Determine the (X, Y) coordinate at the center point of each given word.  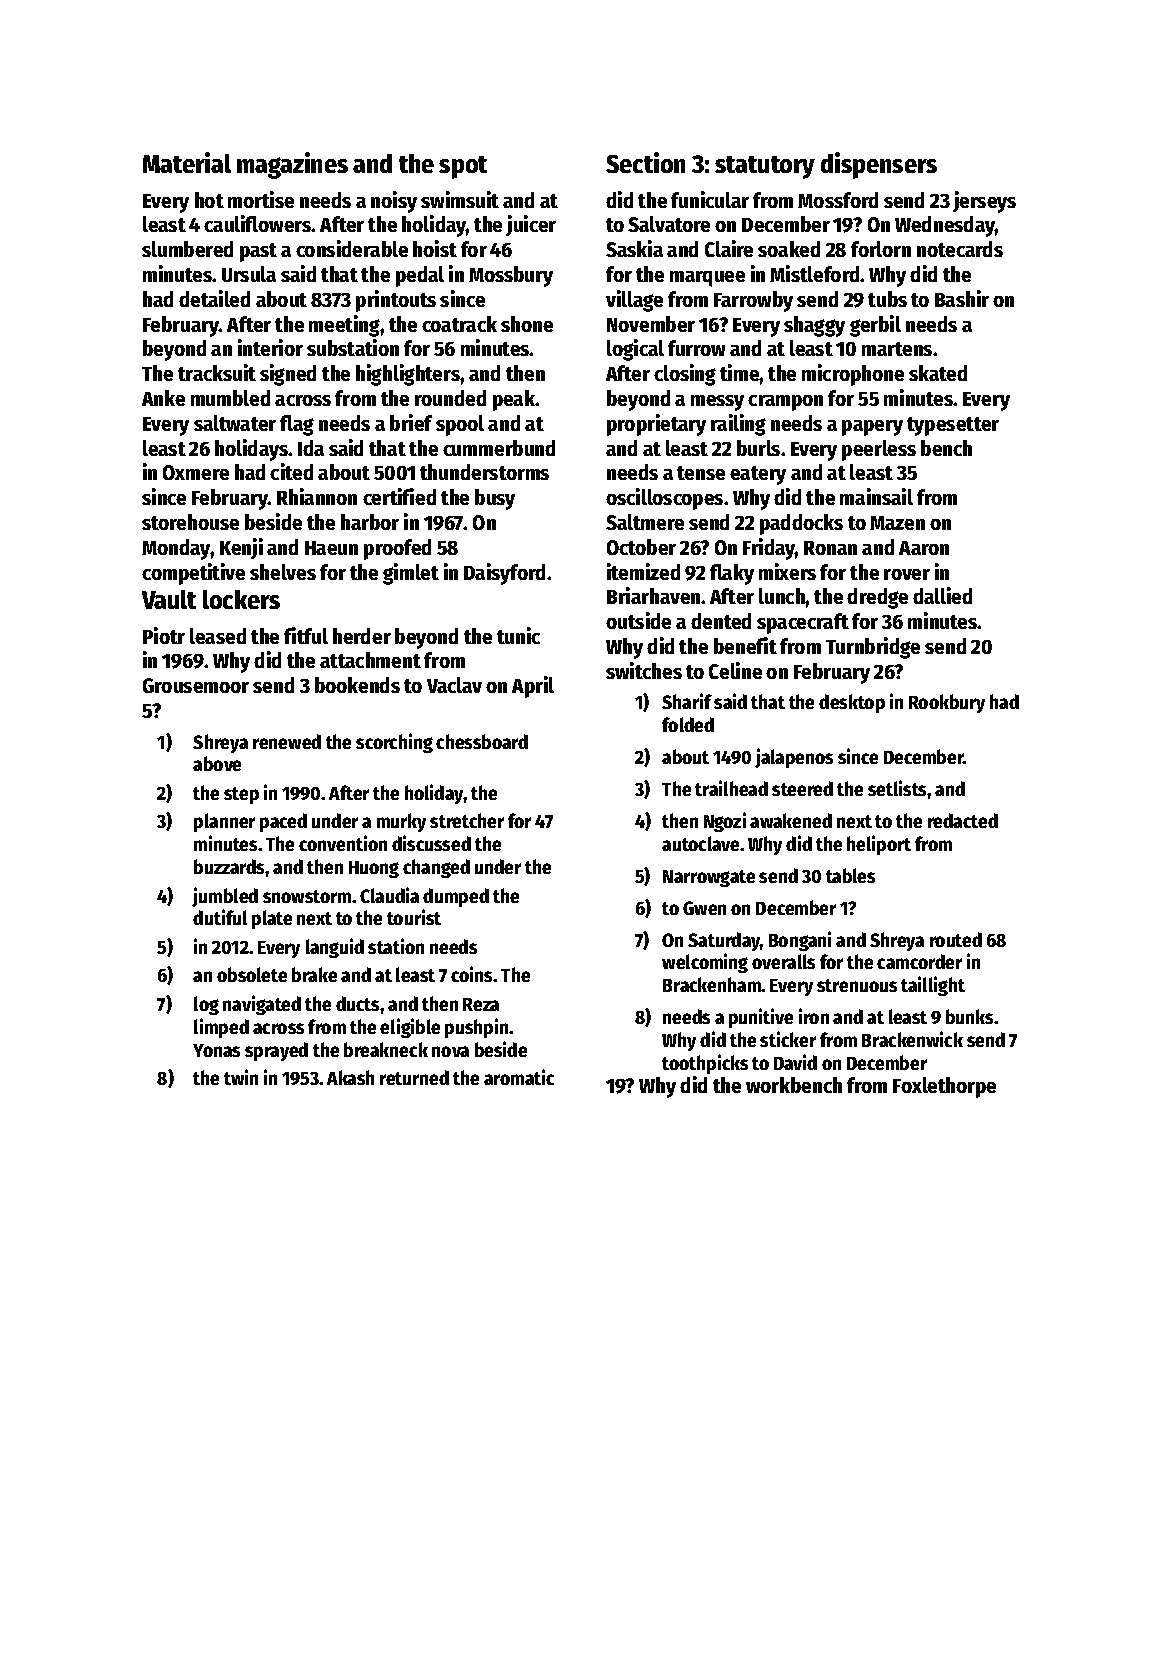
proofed (397, 549)
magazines (292, 165)
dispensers (879, 165)
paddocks (801, 524)
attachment (370, 660)
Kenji (241, 548)
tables (850, 875)
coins (471, 974)
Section (645, 162)
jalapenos (794, 758)
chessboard (482, 741)
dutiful (220, 917)
